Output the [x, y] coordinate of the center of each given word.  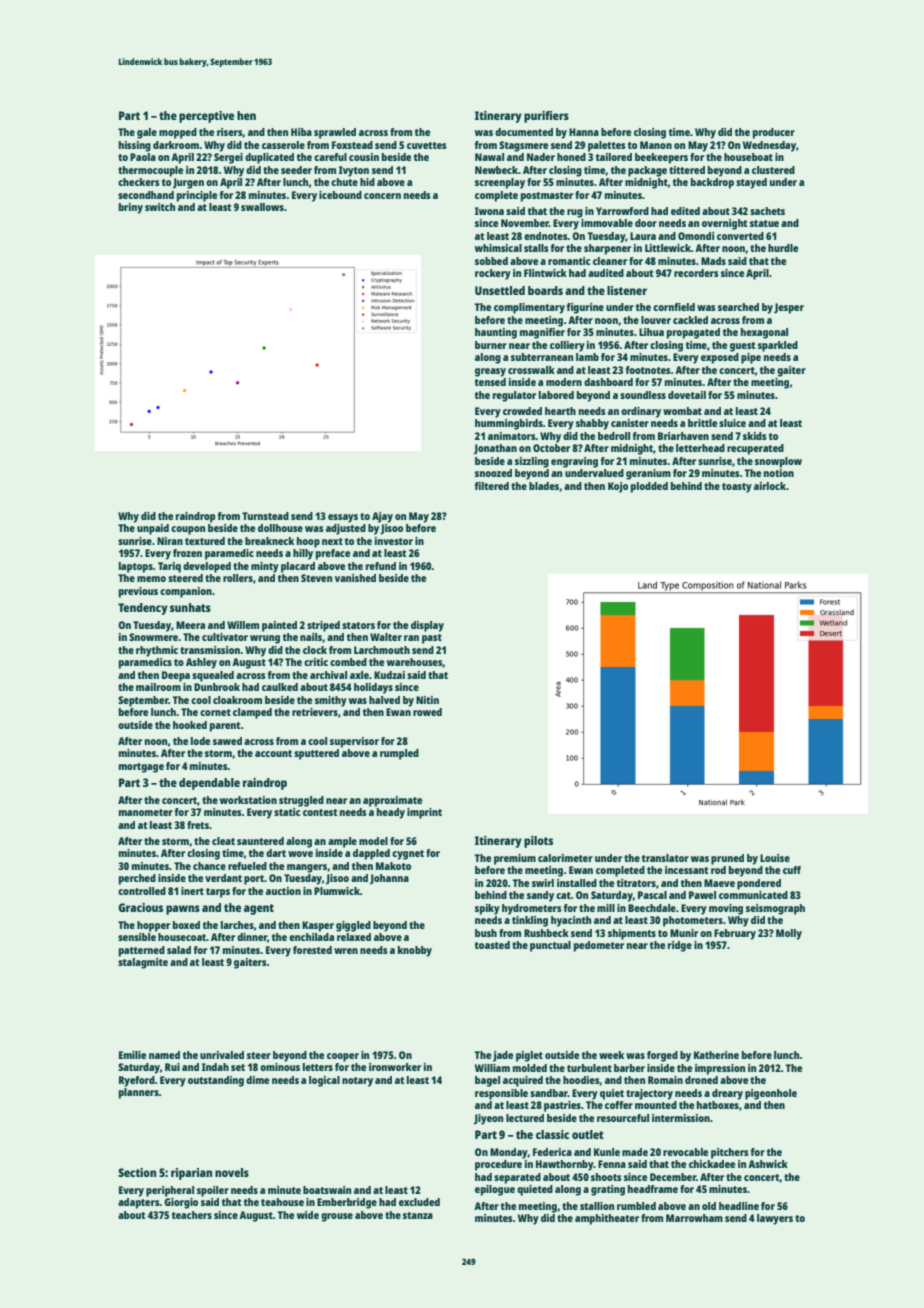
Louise [775, 858]
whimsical [498, 248]
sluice [732, 423]
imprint [424, 813]
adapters [139, 1203]
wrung [265, 639]
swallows [262, 207]
